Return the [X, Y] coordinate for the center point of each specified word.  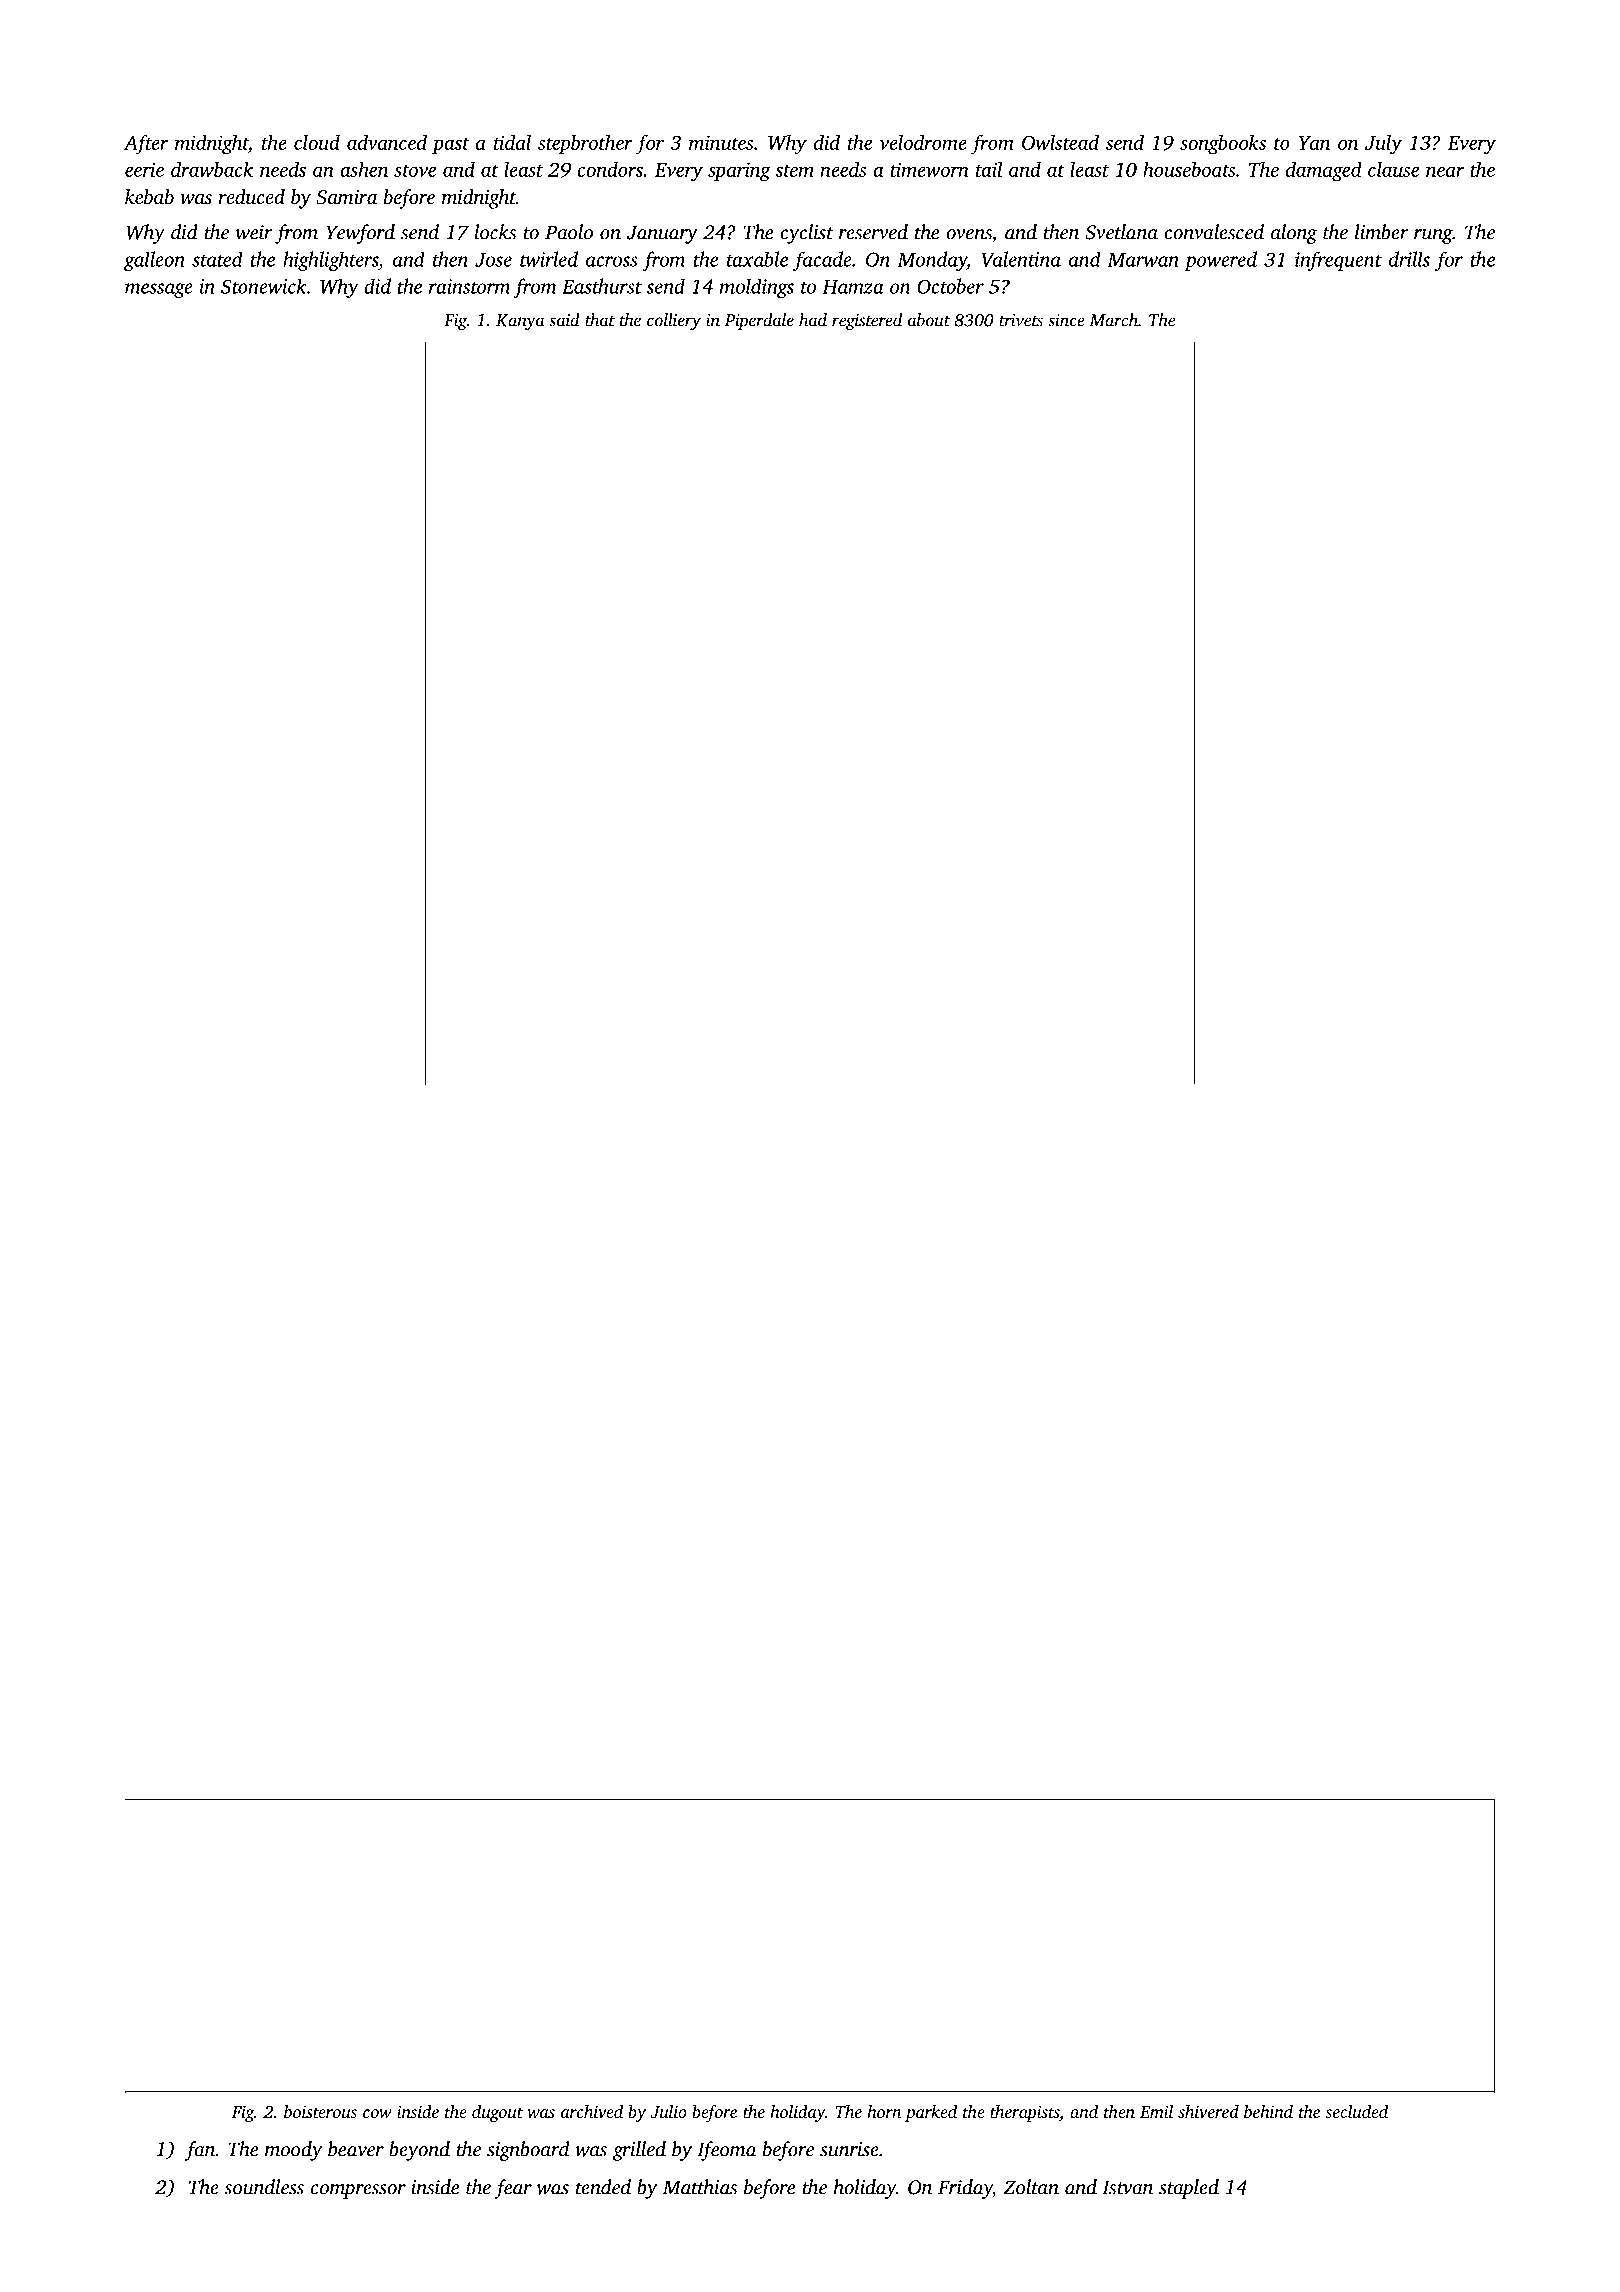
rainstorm [469, 286]
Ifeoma [726, 2151]
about [929, 320]
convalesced [1214, 232]
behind [1268, 2111]
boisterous [320, 2111]
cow [377, 2113]
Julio [669, 2112]
